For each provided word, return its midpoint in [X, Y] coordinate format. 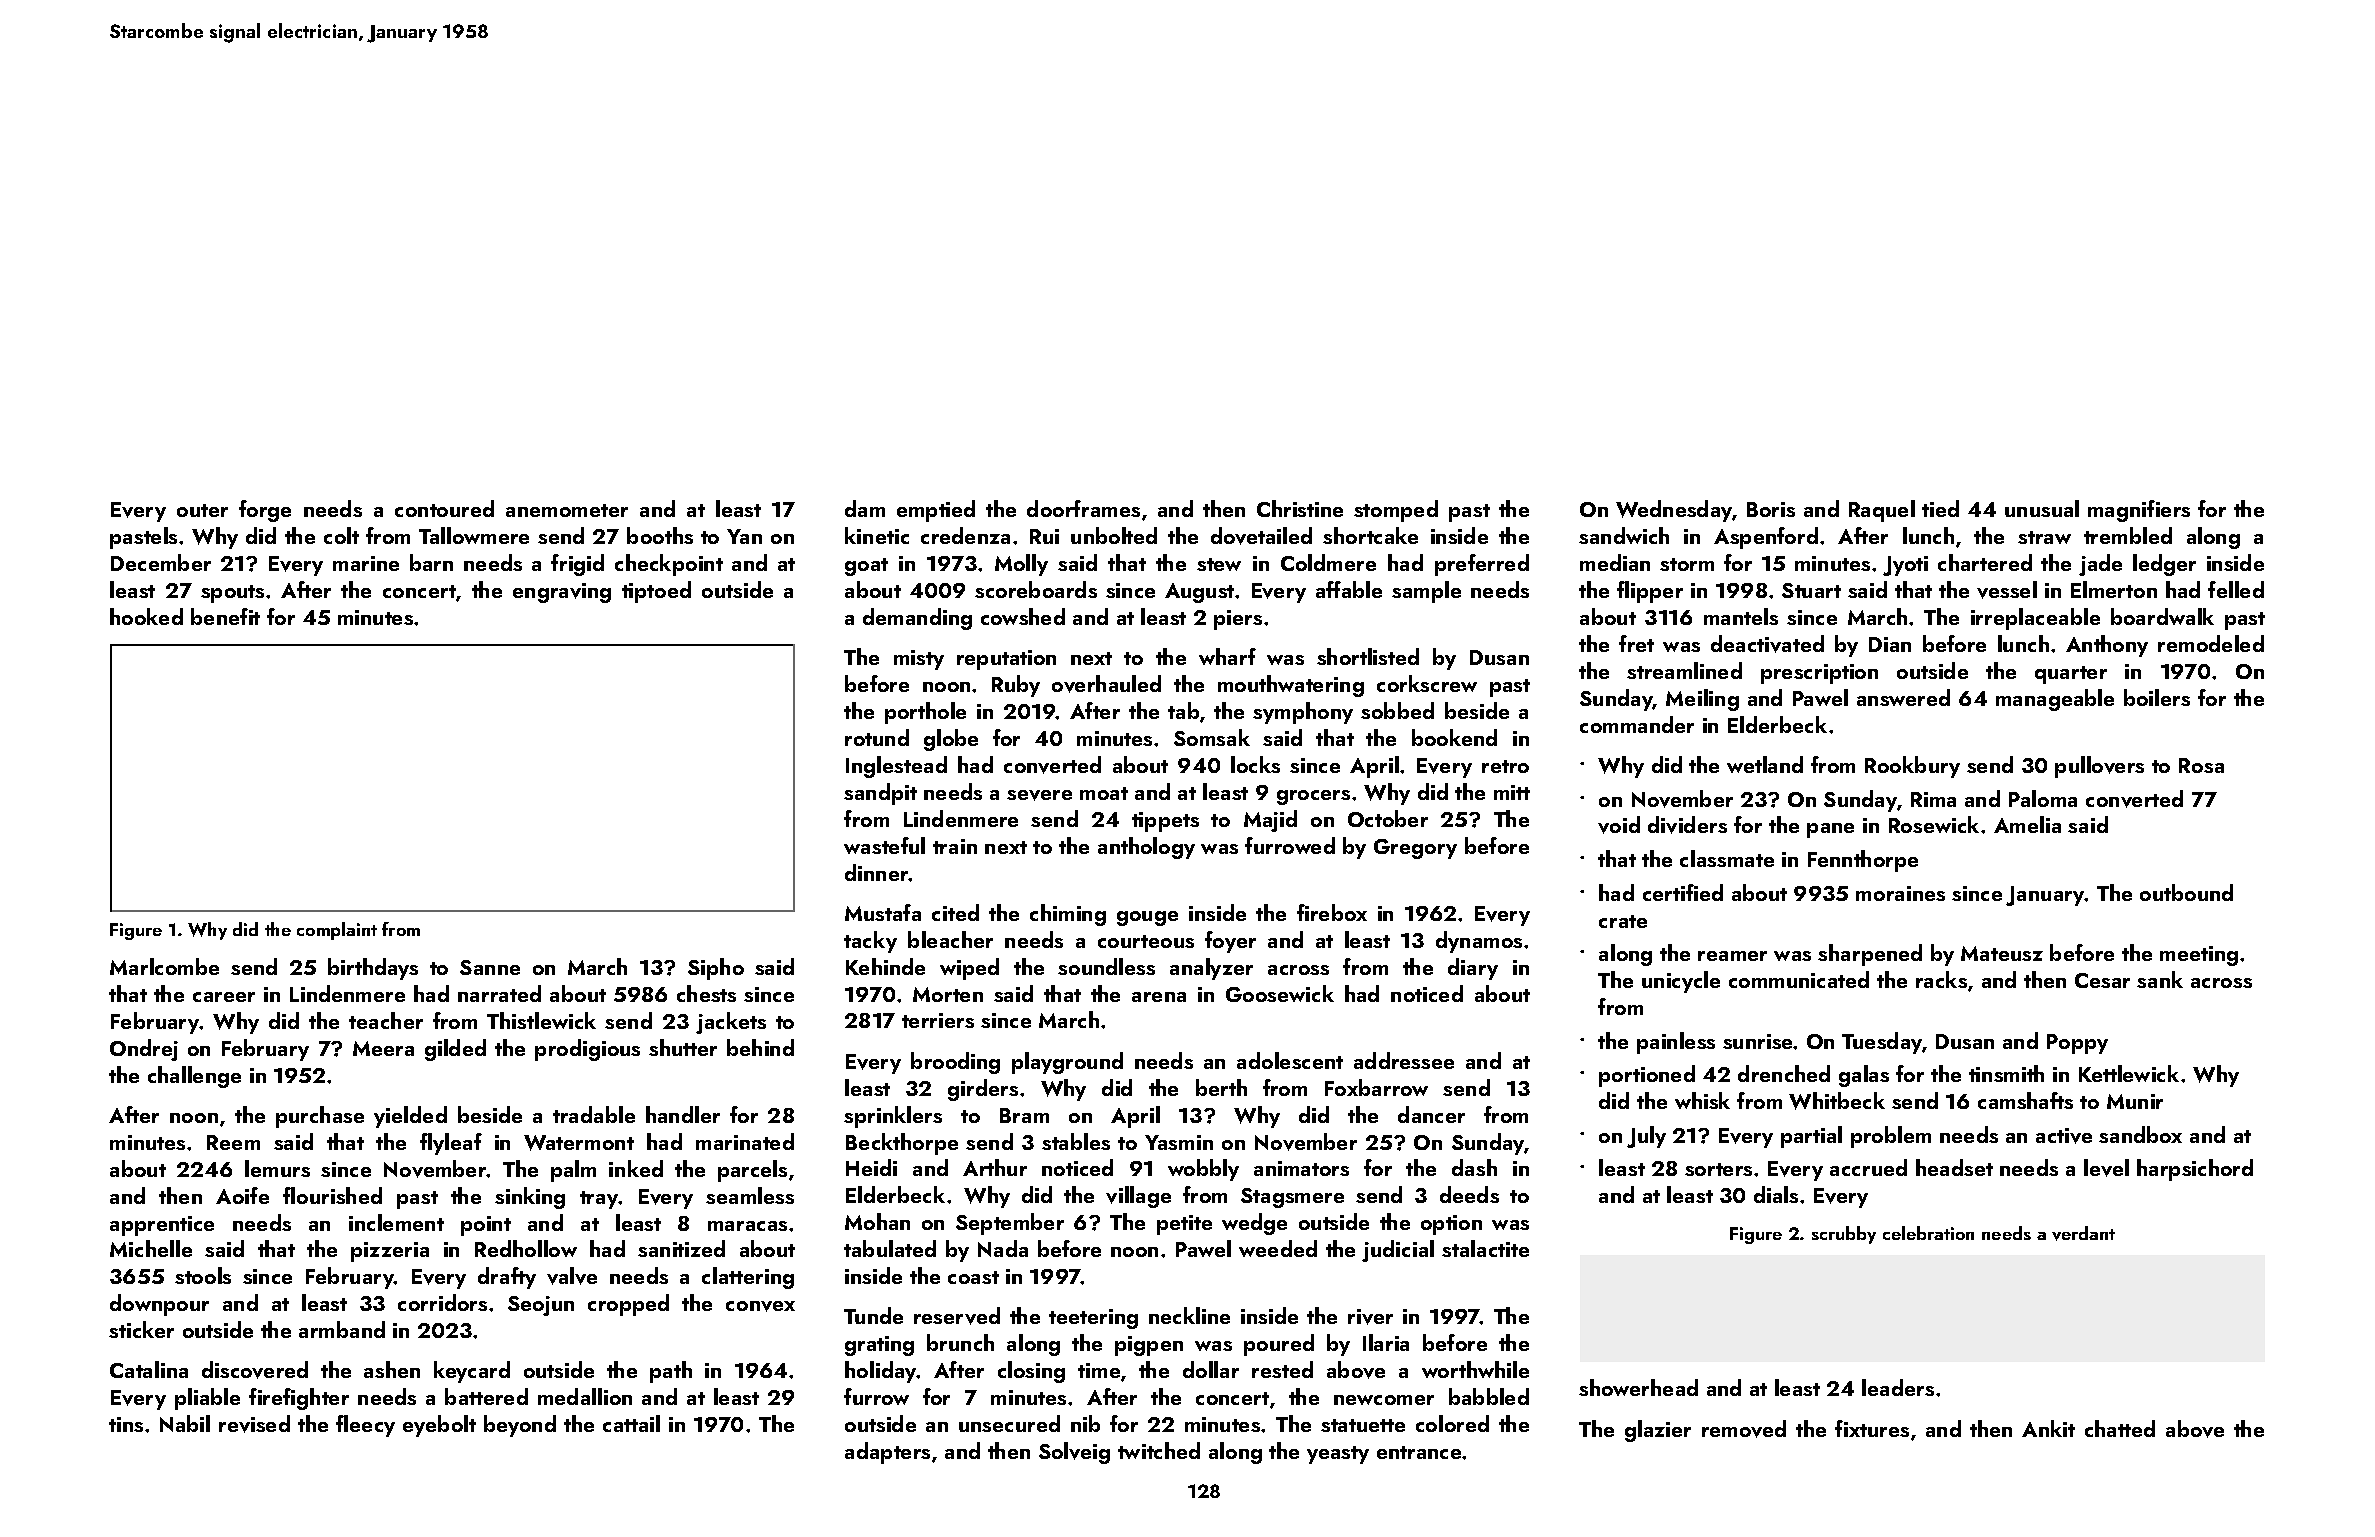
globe [951, 740]
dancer [1431, 1114]
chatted [2120, 1428]
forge [265, 511]
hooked [146, 616]
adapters [887, 1453]
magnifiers [2139, 511]
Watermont [579, 1143]
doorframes [1083, 508]
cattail [631, 1423]
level [2106, 1168]
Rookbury [1912, 767]
